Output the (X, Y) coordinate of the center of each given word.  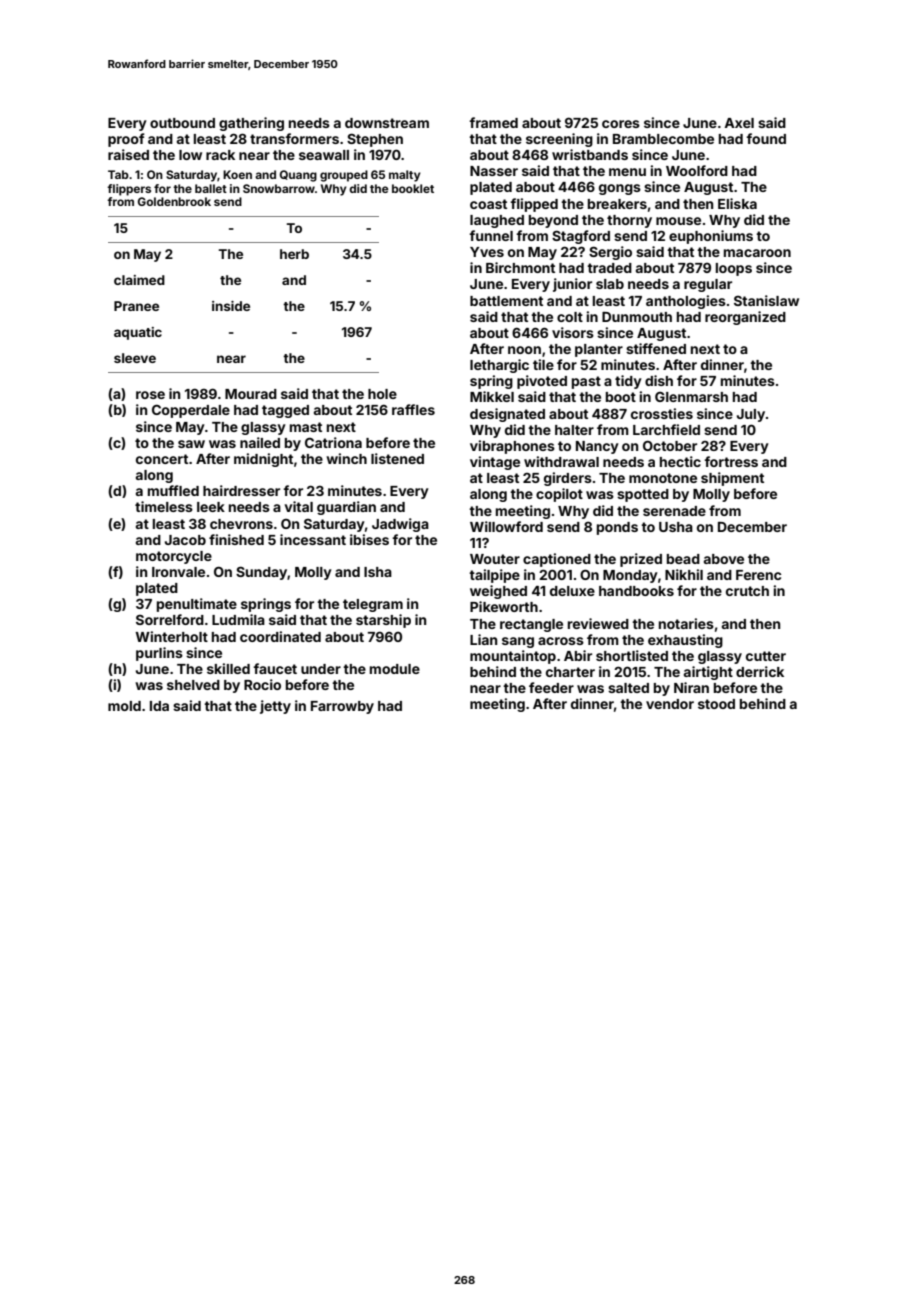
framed (493, 122)
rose (150, 395)
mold (124, 706)
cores (621, 124)
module (395, 669)
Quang (298, 176)
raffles (413, 409)
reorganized (745, 318)
